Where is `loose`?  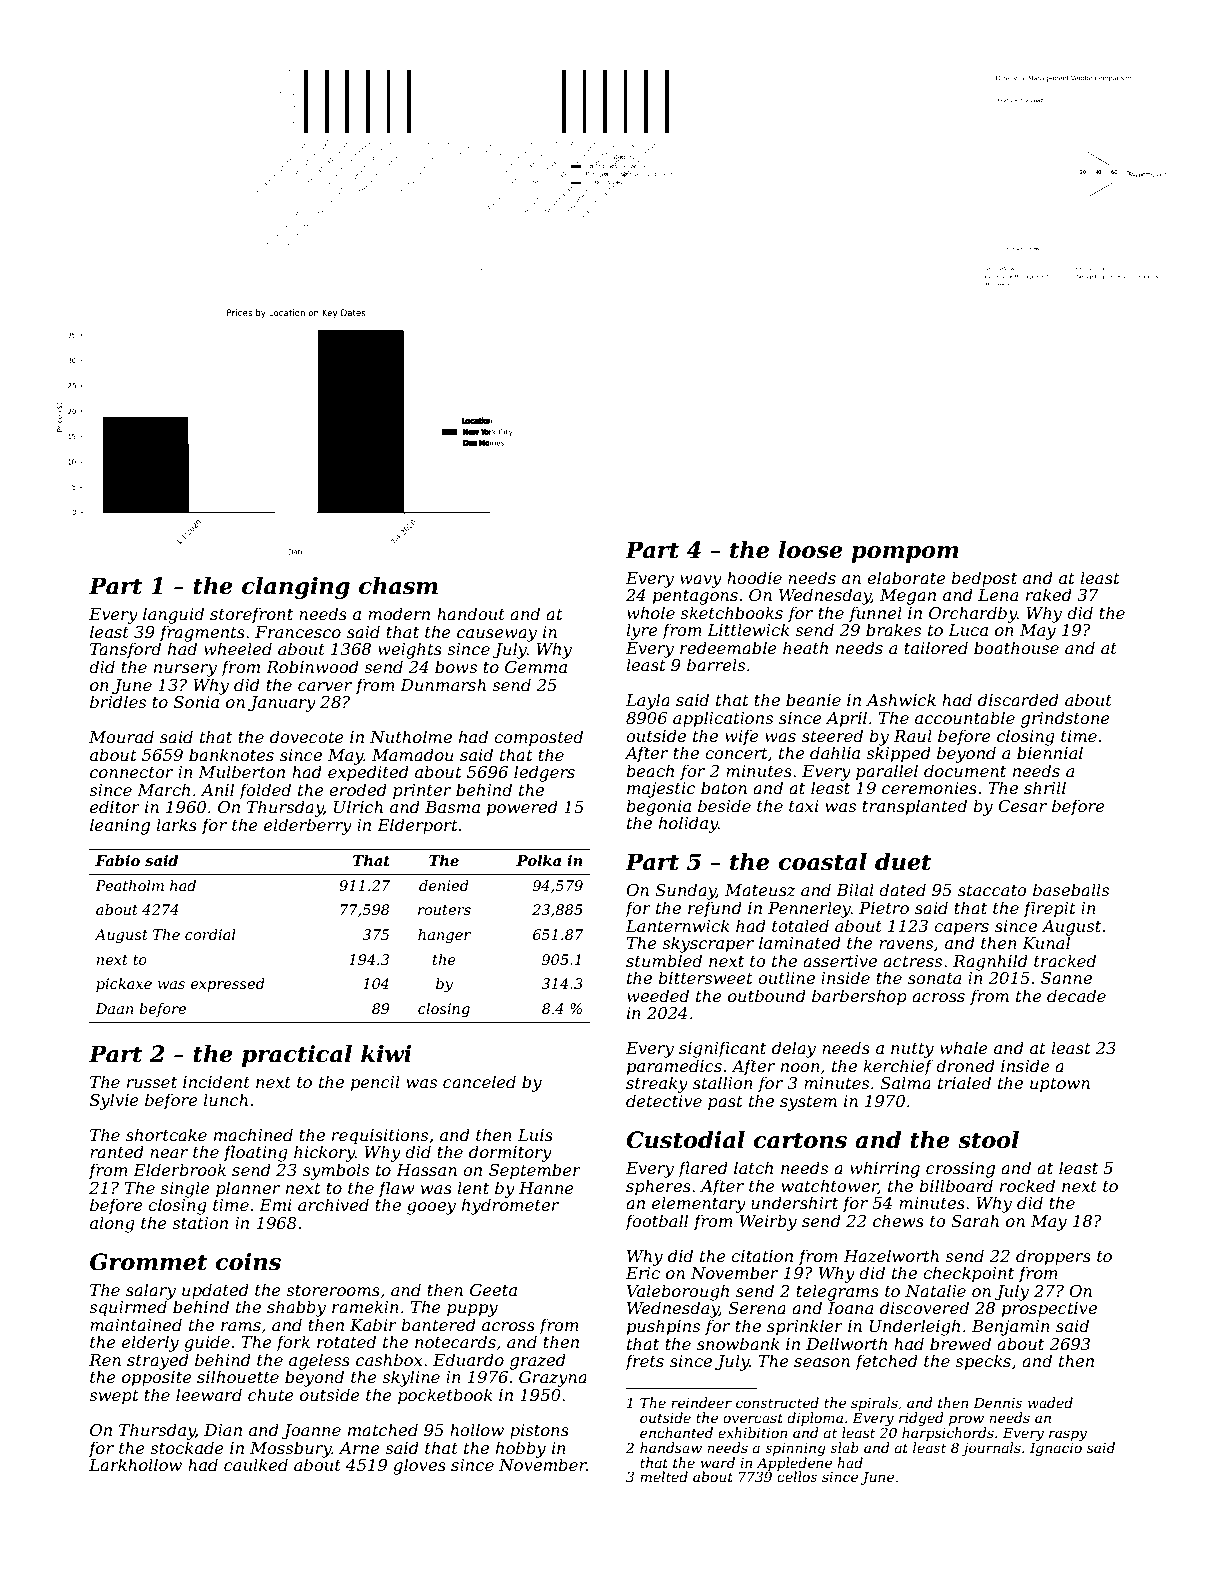 loose is located at coordinates (811, 550).
